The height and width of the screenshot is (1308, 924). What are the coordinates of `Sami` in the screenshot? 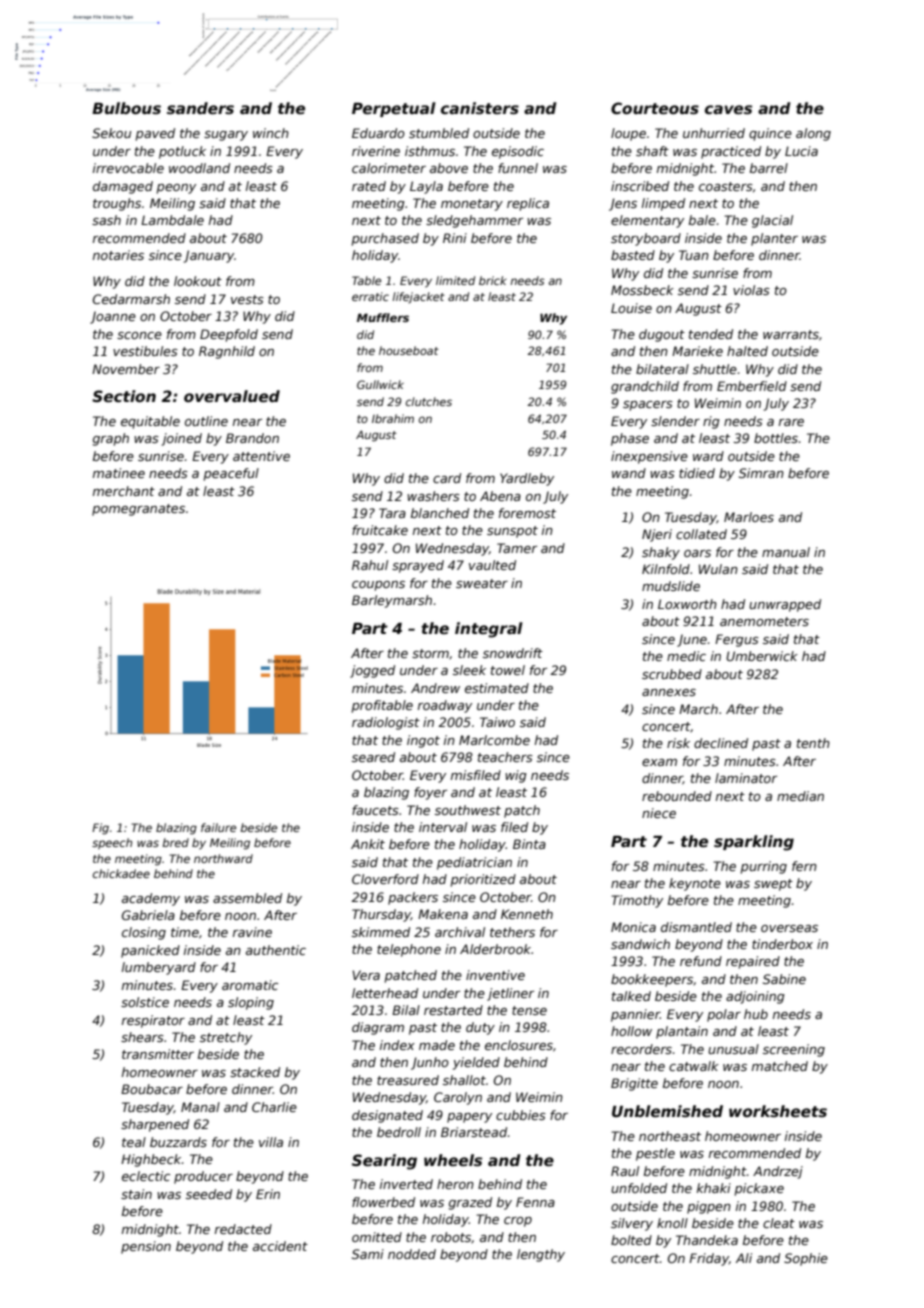 It's located at (368, 1254).
